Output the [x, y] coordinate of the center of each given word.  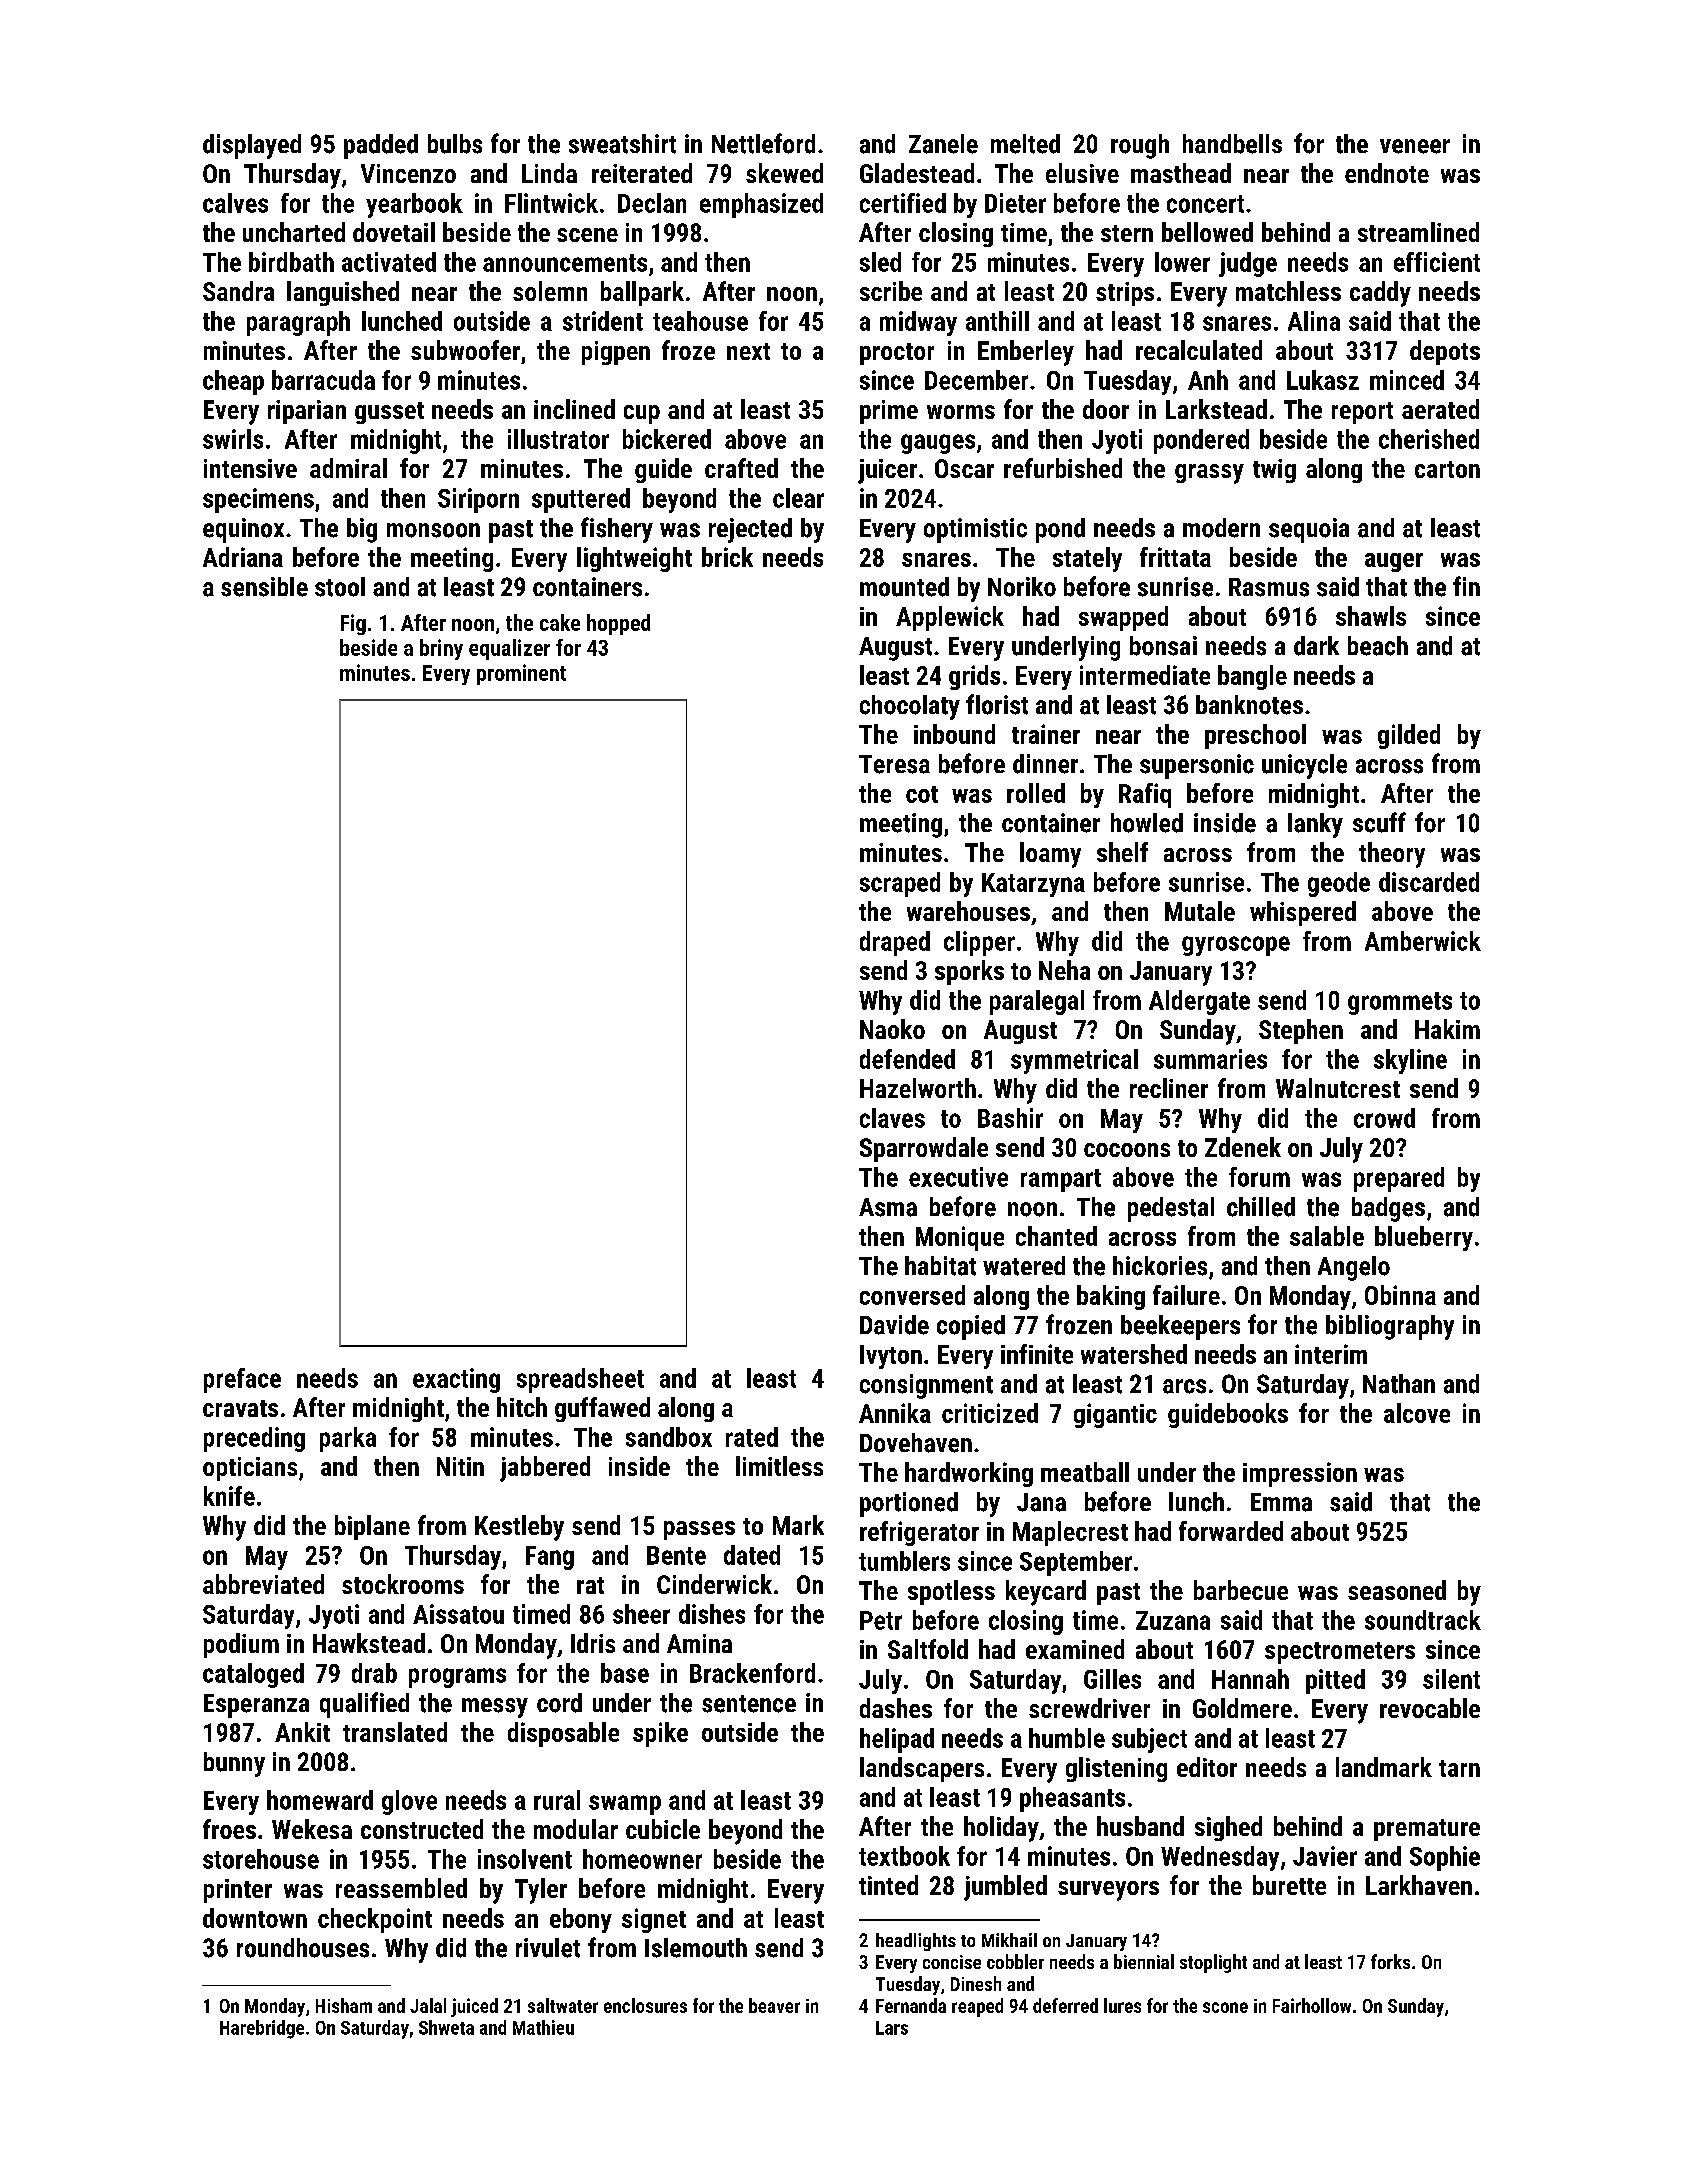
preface [242, 1380]
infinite [1037, 1354]
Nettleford [763, 143]
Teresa [894, 764]
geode [1339, 884]
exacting [456, 1380]
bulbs [455, 144]
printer [238, 1891]
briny [441, 649]
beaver [774, 2005]
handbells [1232, 144]
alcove [1417, 1413]
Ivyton [891, 1357]
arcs [1184, 1386]
